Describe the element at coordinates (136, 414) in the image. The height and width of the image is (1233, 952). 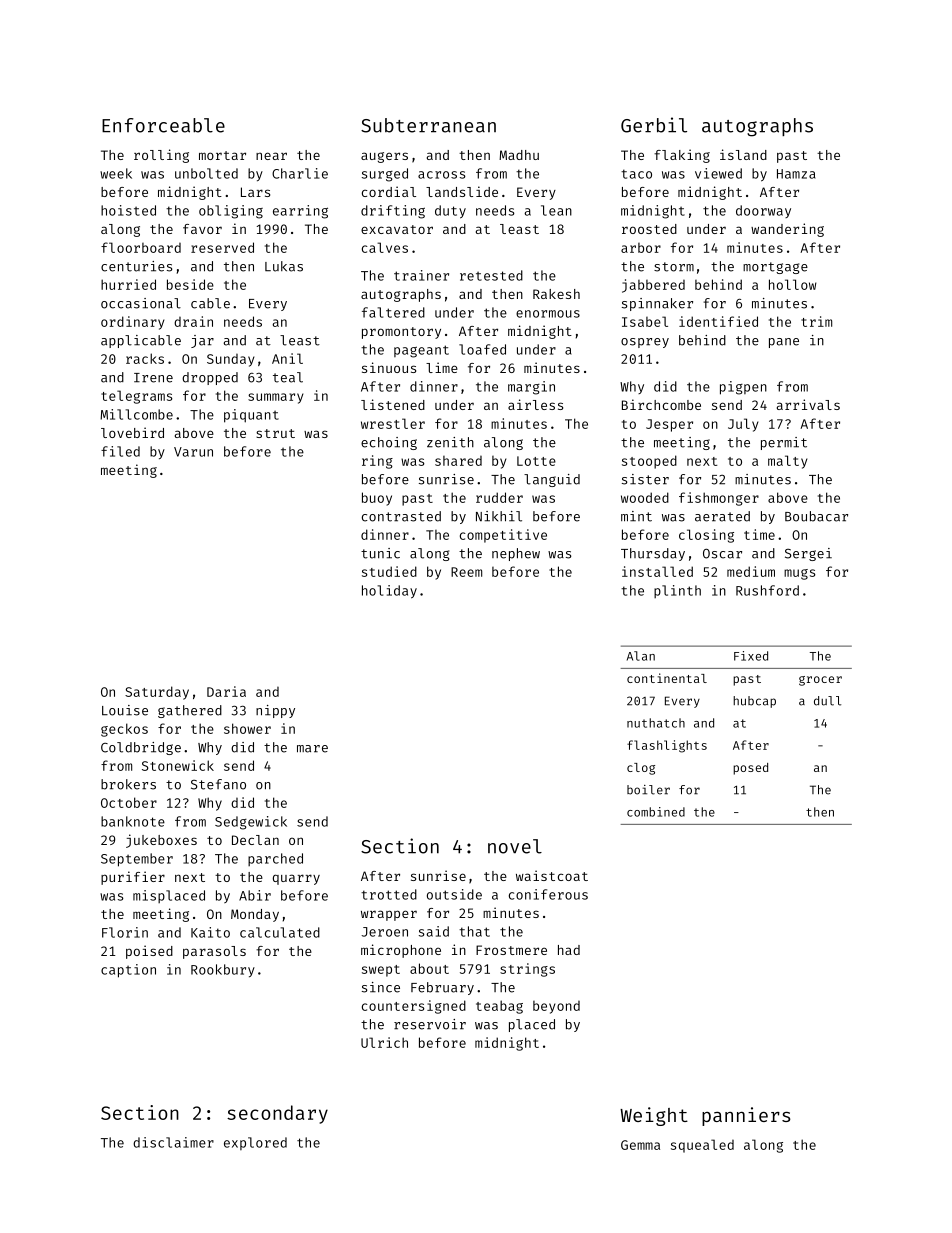
I see `Millcombe` at that location.
